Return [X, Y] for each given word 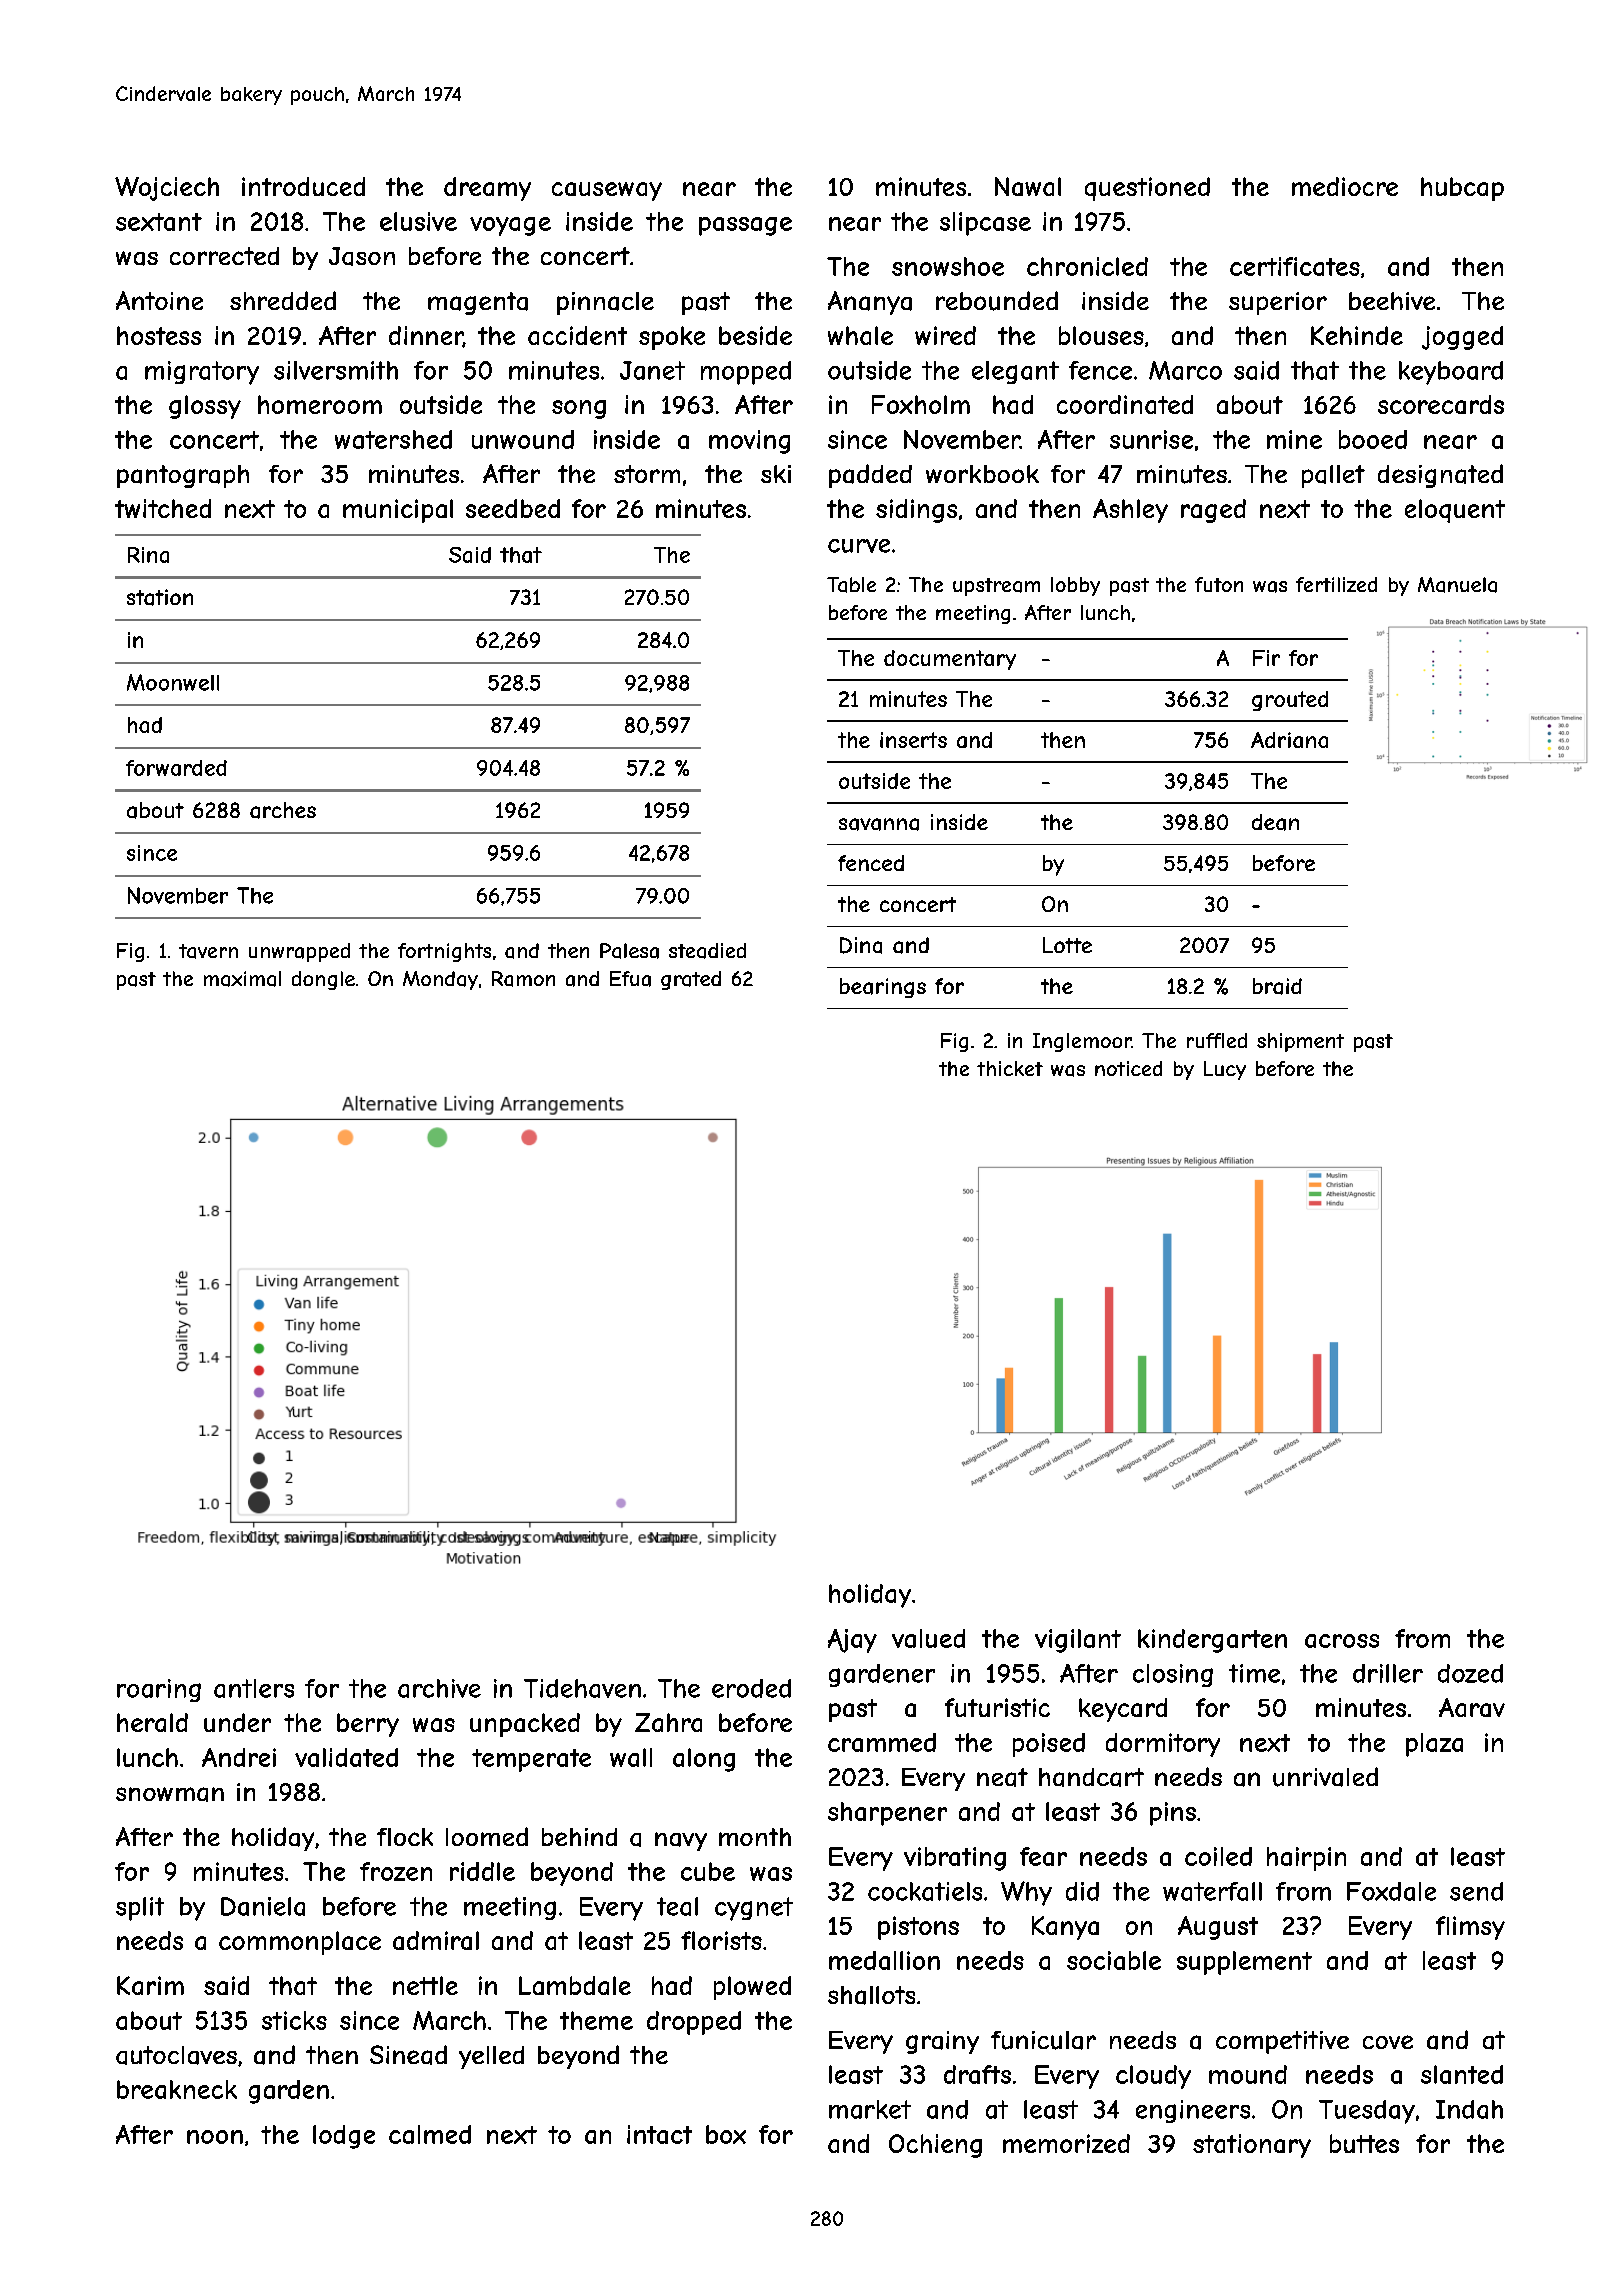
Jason [362, 256]
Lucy [1225, 1070]
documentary [950, 660]
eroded [751, 1688]
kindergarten [1212, 1641]
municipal [398, 511]
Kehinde [1357, 335]
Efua [630, 979]
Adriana [1289, 740]
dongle [323, 980]
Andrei [239, 1757]
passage [745, 226]
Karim [150, 1985]
